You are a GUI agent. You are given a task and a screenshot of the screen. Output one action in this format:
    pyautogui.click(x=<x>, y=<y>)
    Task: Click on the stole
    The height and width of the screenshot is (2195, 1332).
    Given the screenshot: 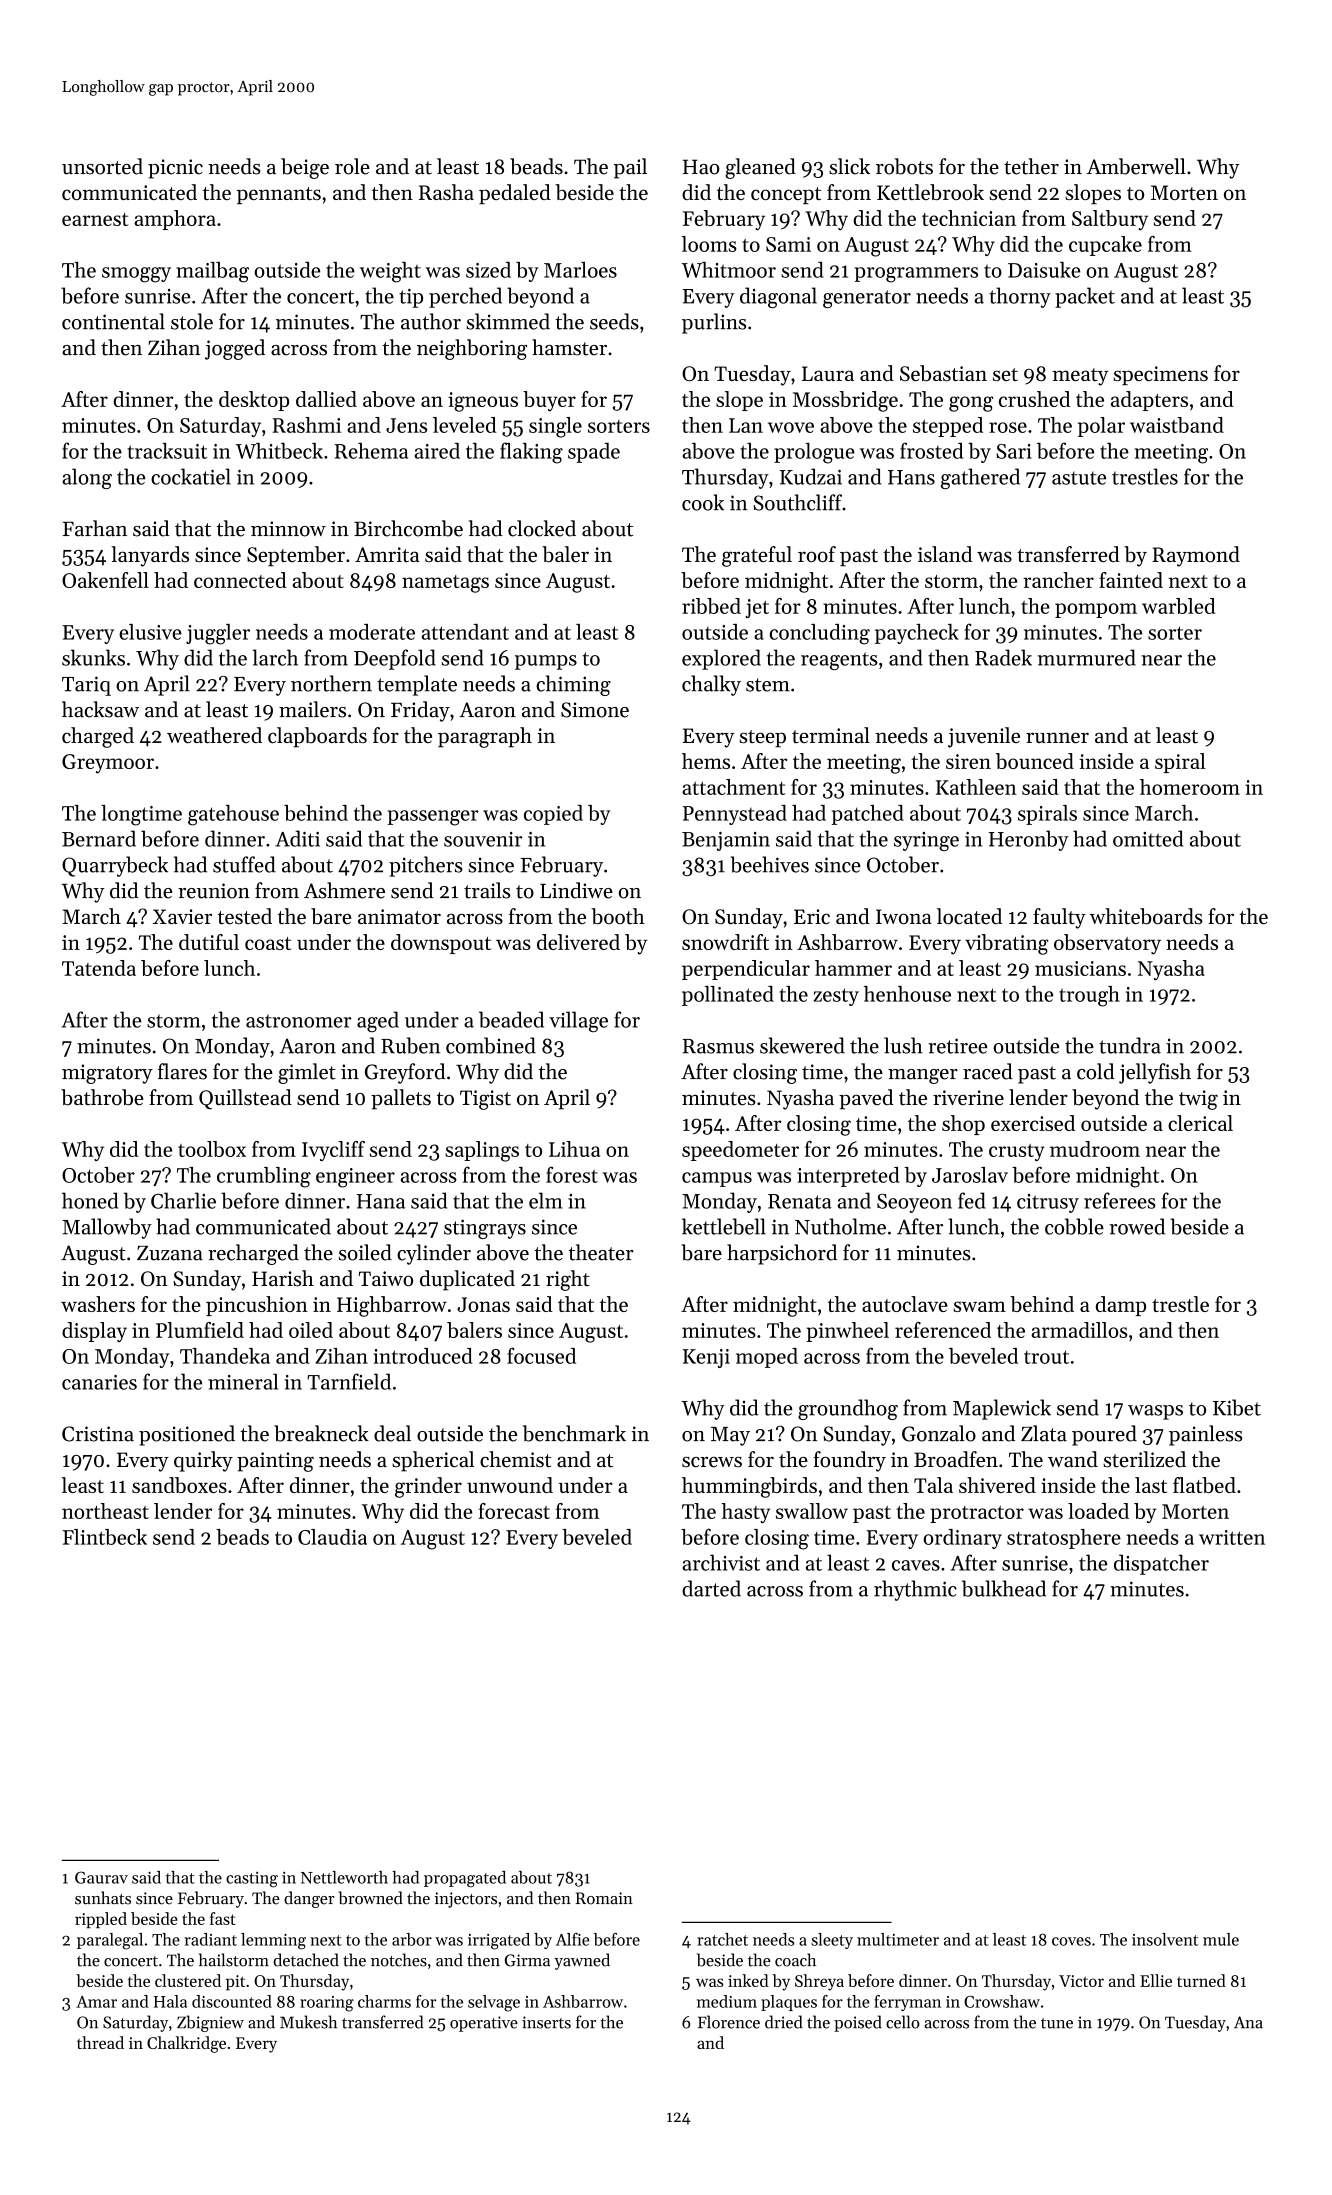 What is the action you would take?
    pyautogui.click(x=192, y=321)
